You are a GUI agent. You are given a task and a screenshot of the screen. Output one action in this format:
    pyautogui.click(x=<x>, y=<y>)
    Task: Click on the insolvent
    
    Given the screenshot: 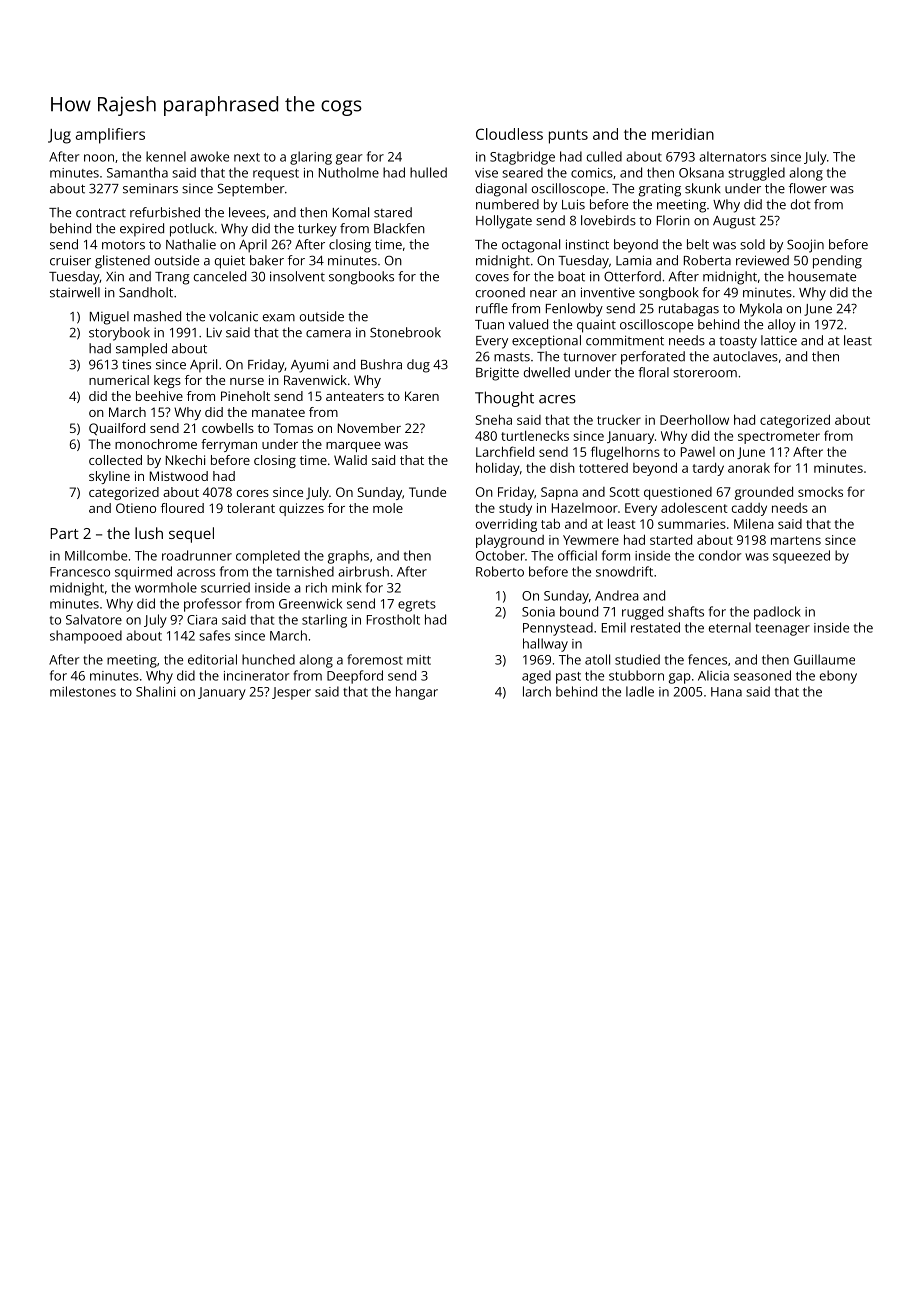 What is the action you would take?
    pyautogui.click(x=297, y=276)
